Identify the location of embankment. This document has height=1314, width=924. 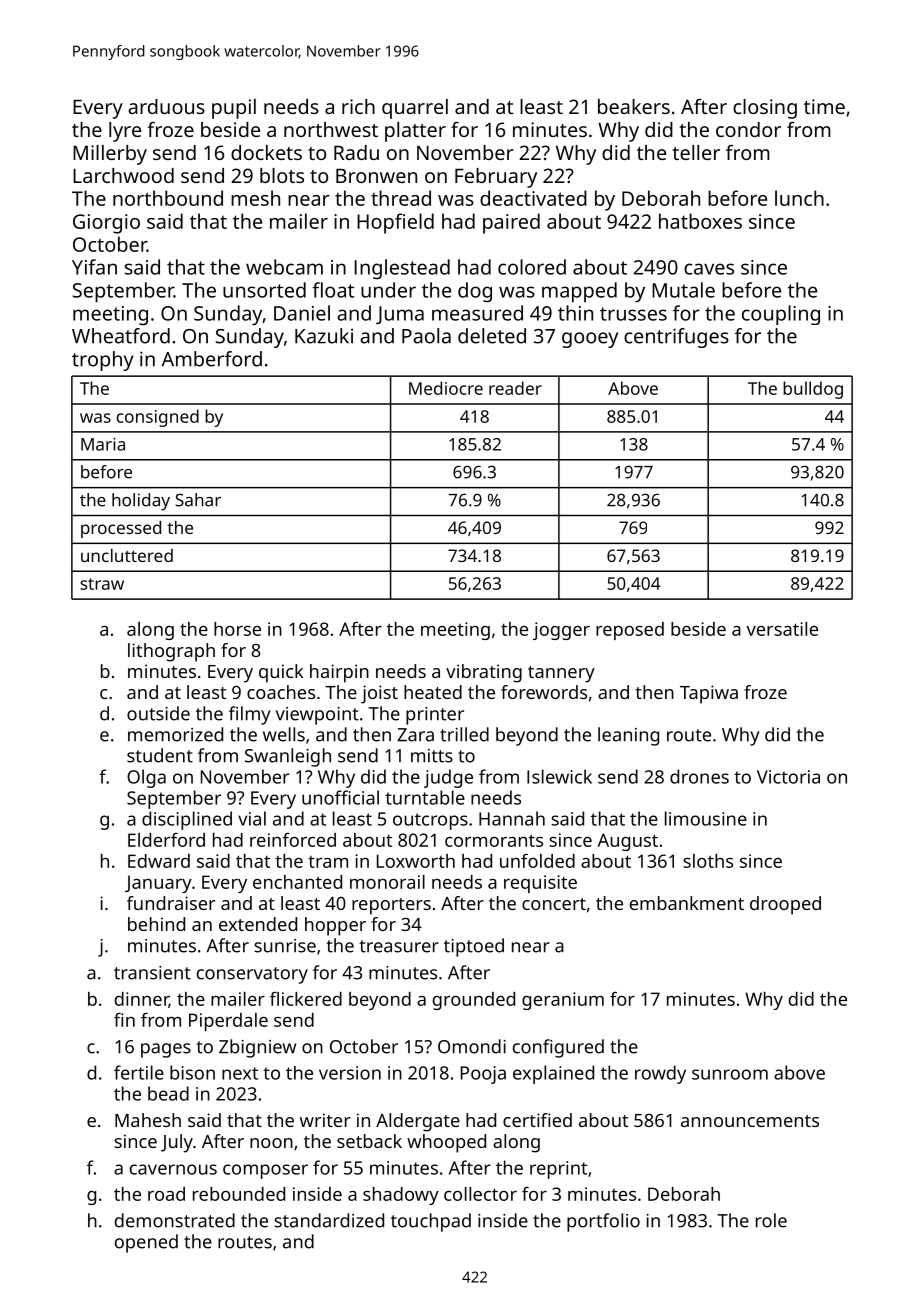
(687, 903).
